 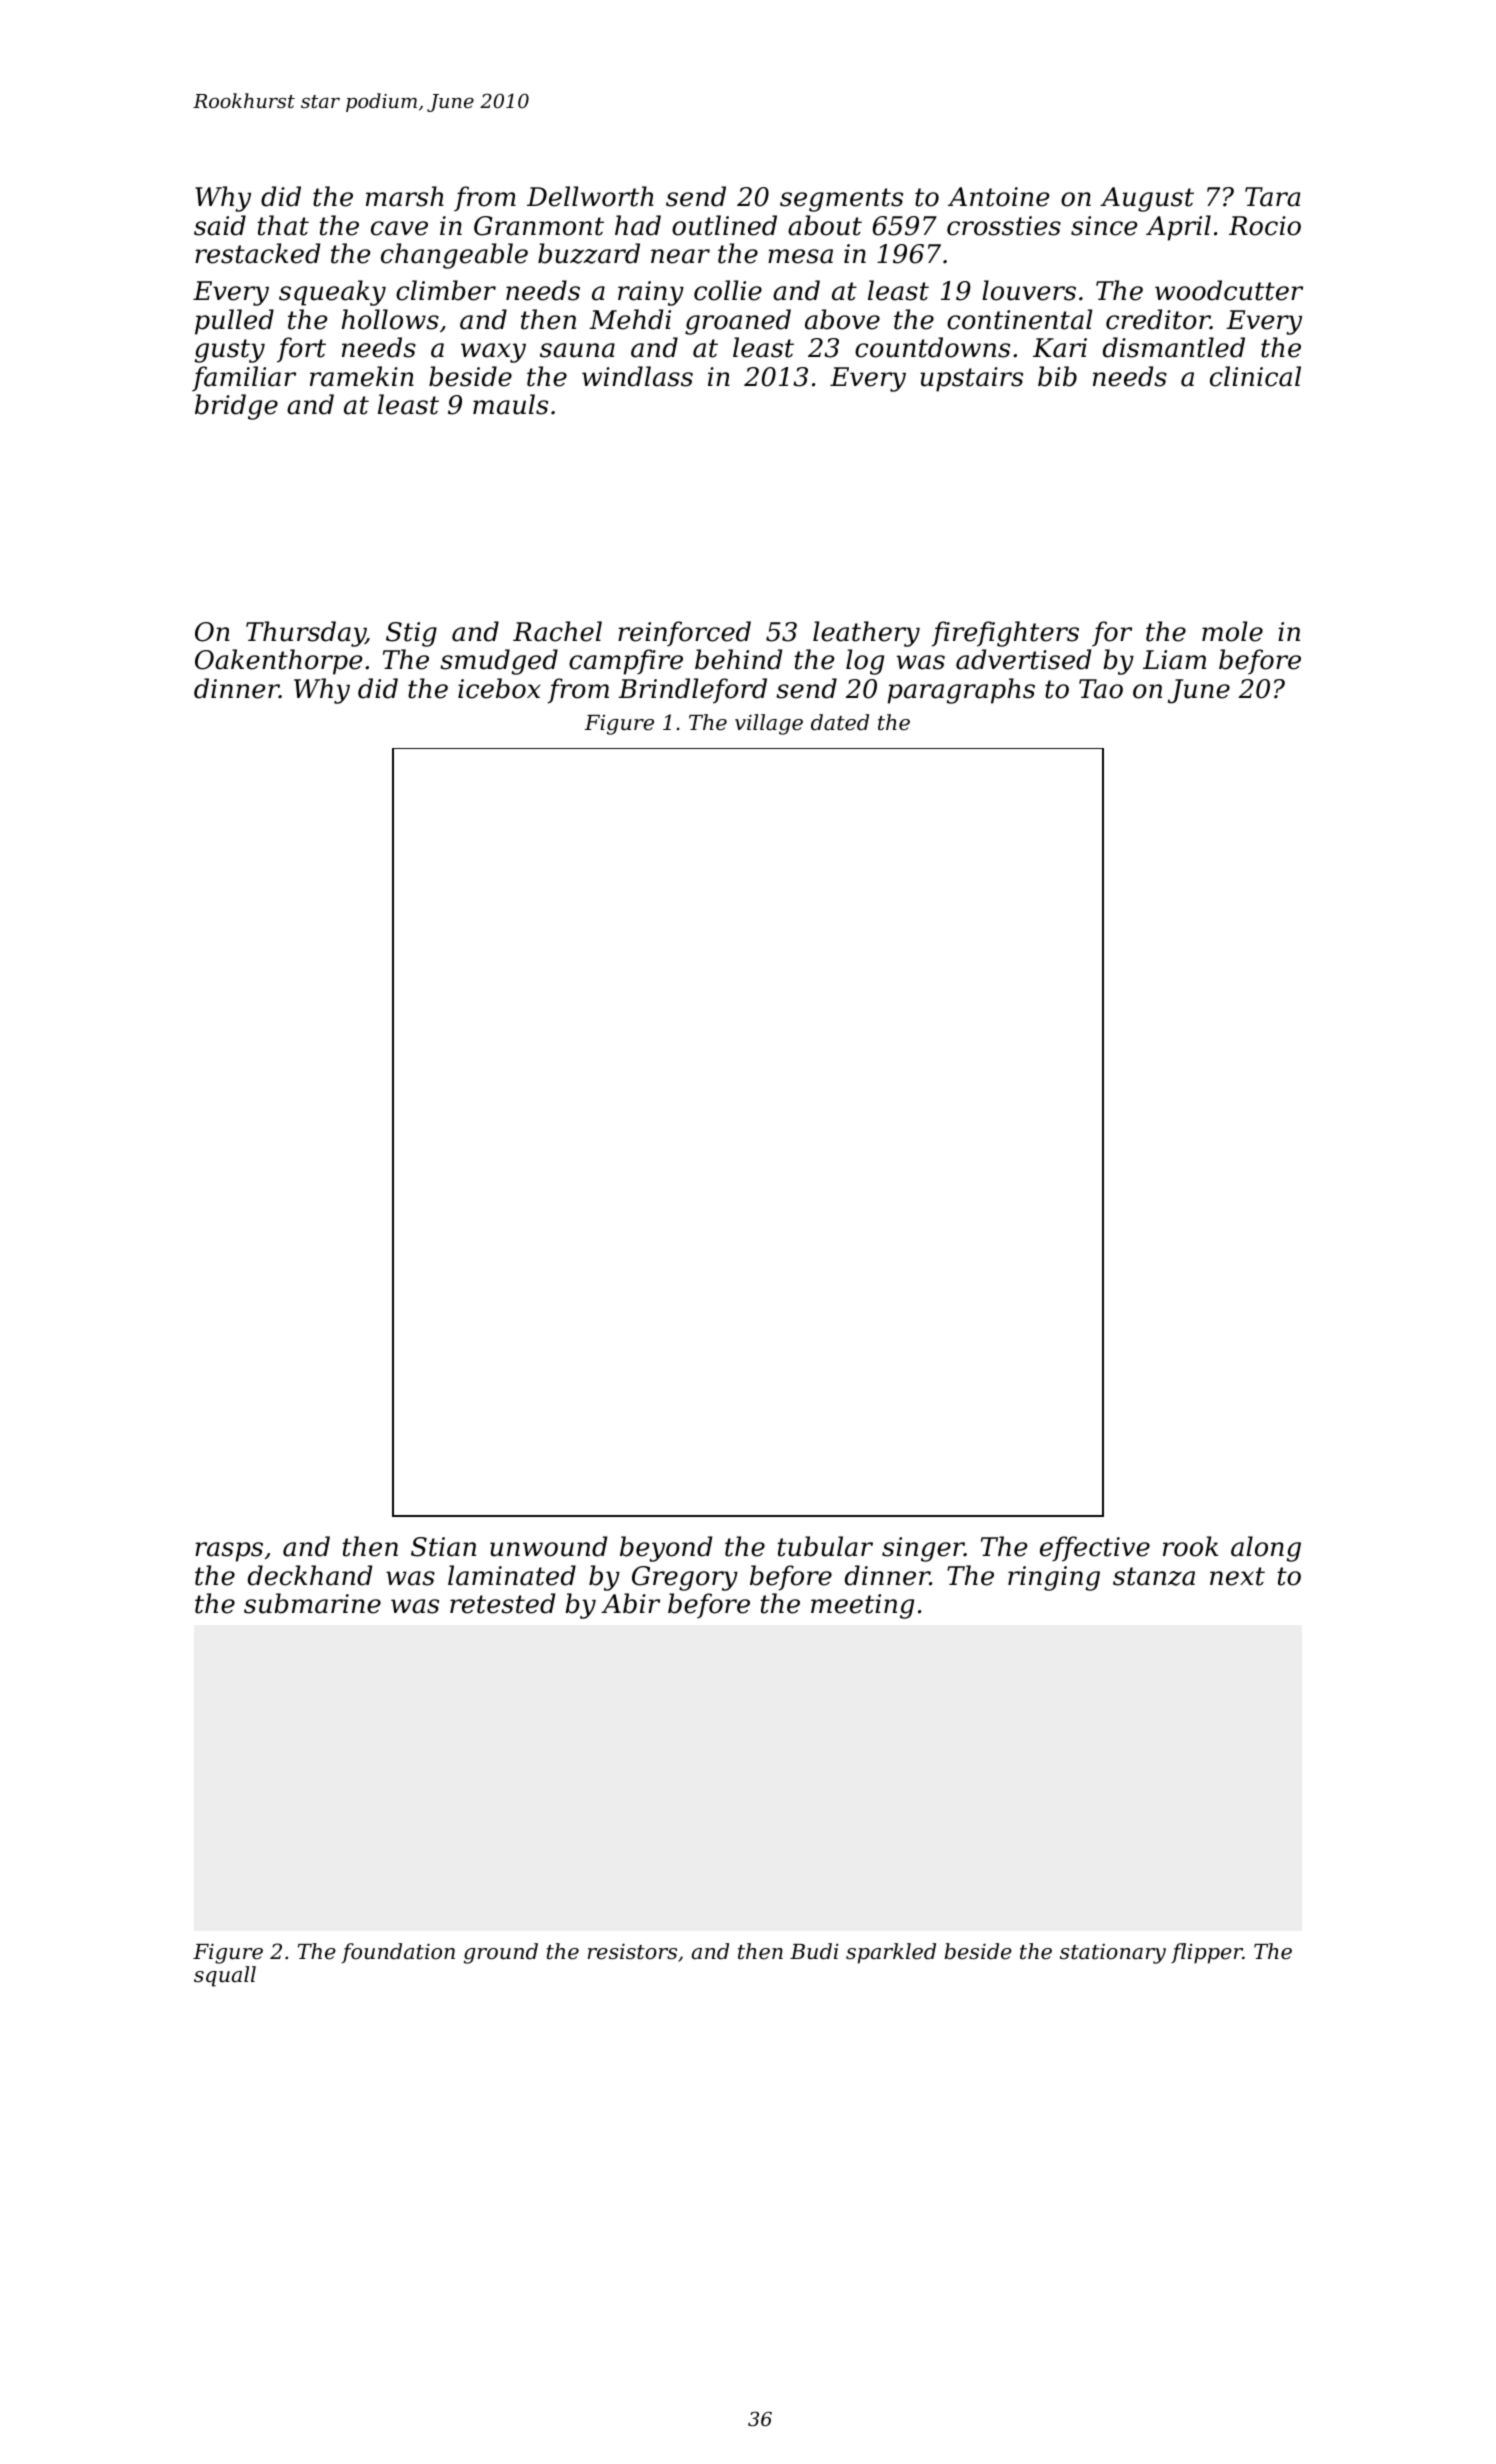 What do you see at coordinates (283, 225) in the screenshot?
I see `that` at bounding box center [283, 225].
